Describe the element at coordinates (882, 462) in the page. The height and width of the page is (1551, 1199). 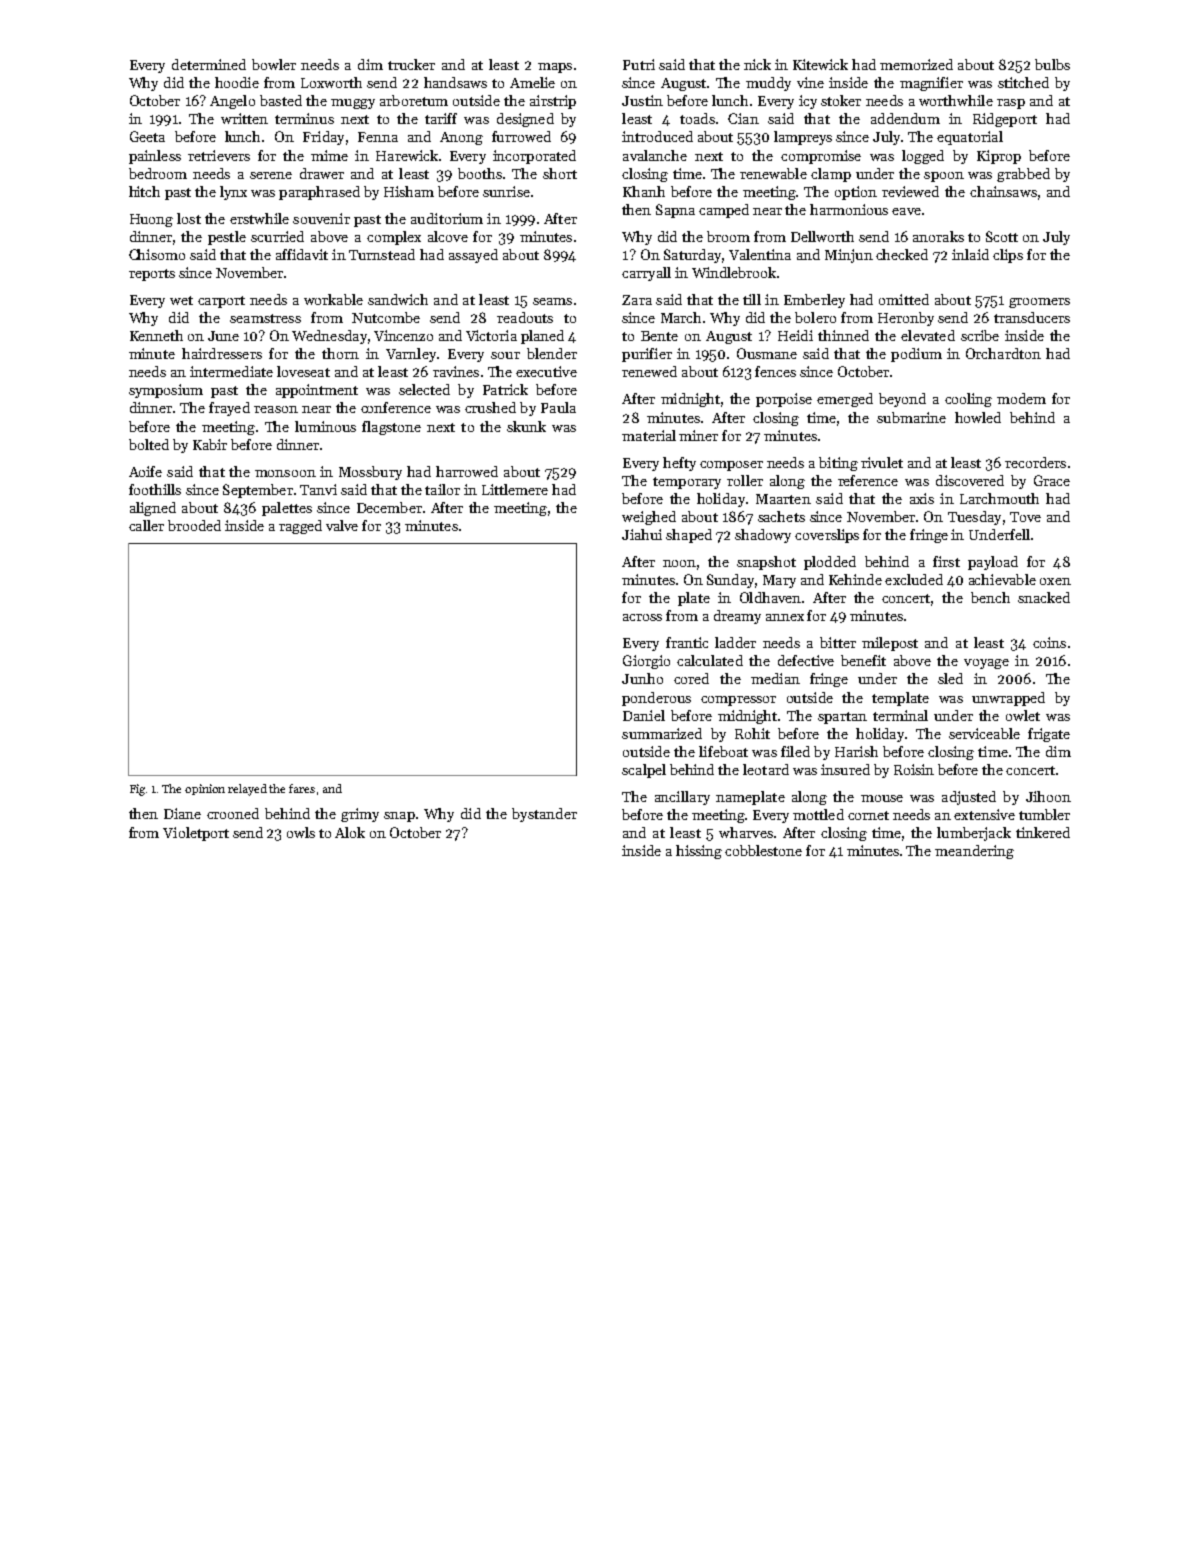
I see `rivulet` at that location.
